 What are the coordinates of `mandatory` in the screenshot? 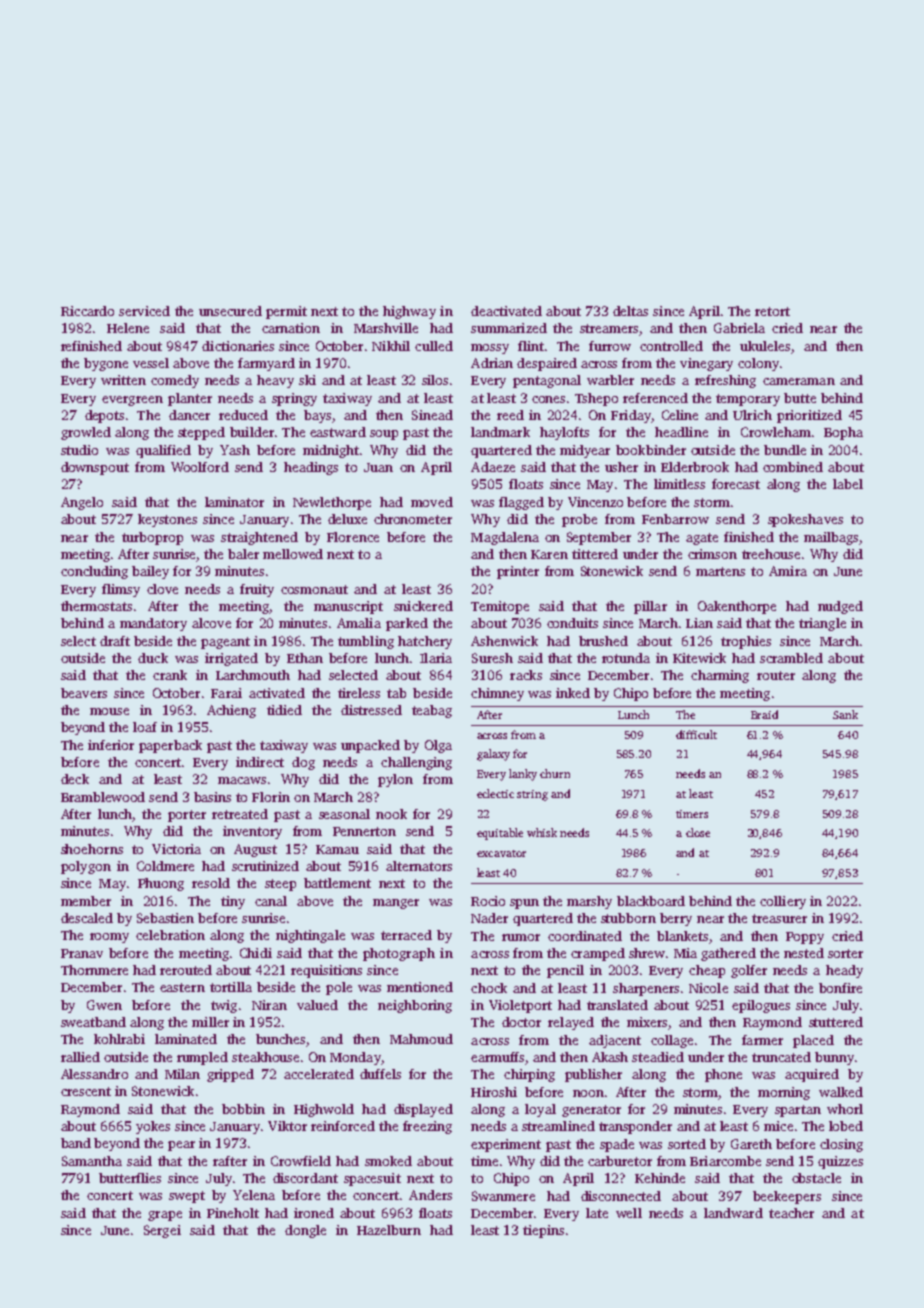 It's located at (153, 624).
